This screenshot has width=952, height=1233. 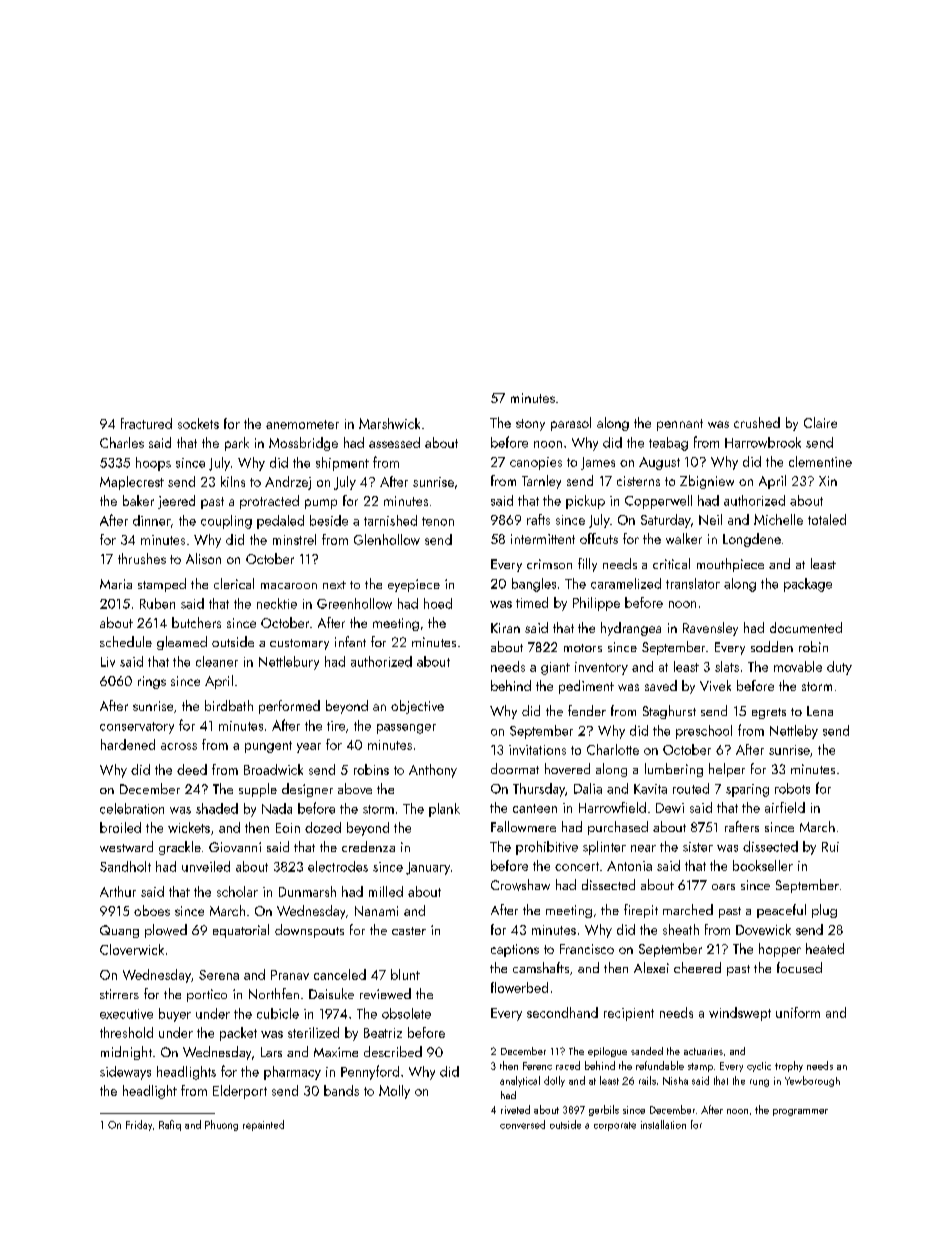 I want to click on Rui, so click(x=830, y=847).
